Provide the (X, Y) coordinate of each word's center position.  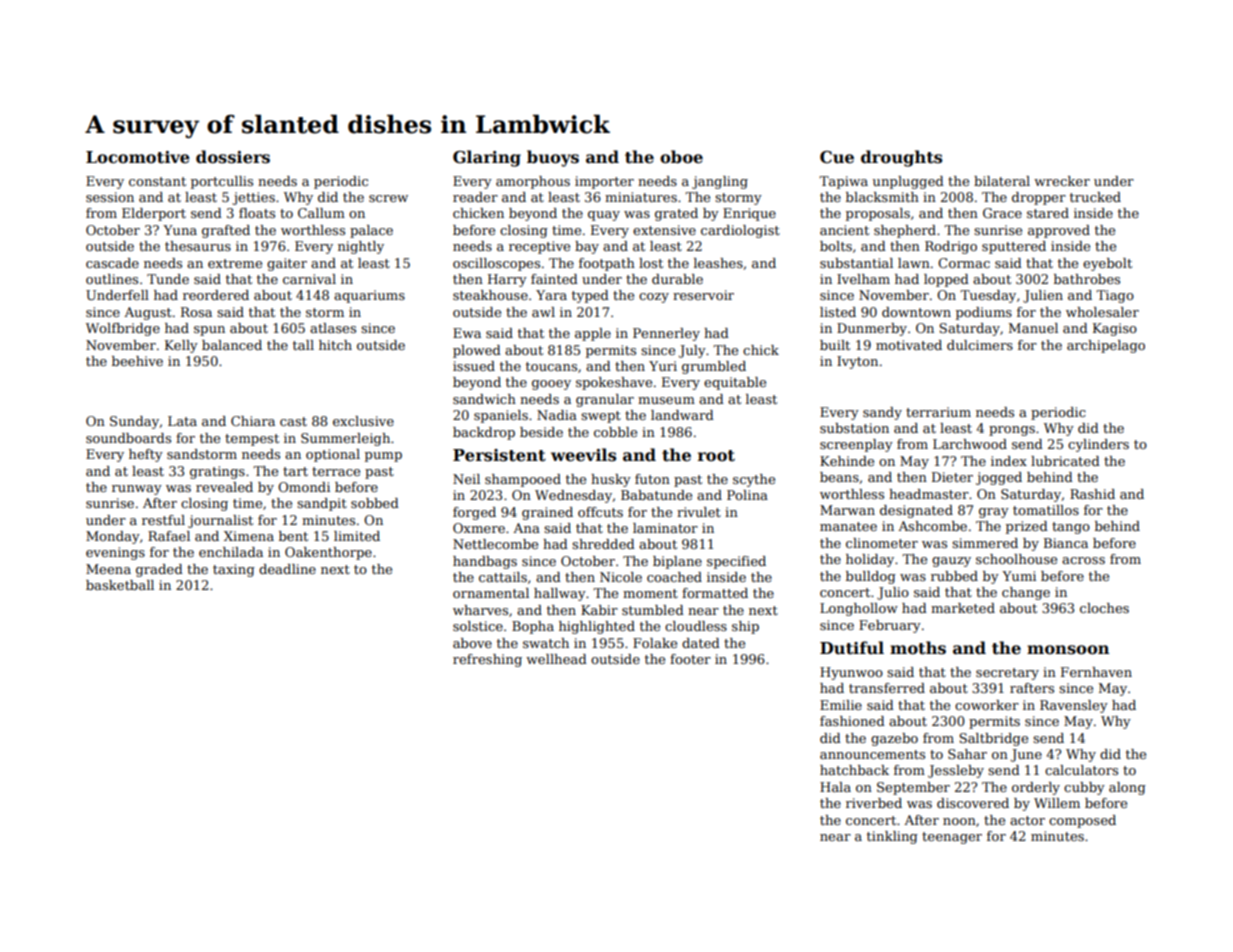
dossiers (233, 157)
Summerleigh (345, 439)
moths (918, 648)
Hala (835, 787)
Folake (655, 643)
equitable (735, 383)
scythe (754, 480)
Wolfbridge (123, 329)
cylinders (1098, 445)
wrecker (1062, 181)
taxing (234, 570)
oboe (681, 157)
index (1009, 461)
